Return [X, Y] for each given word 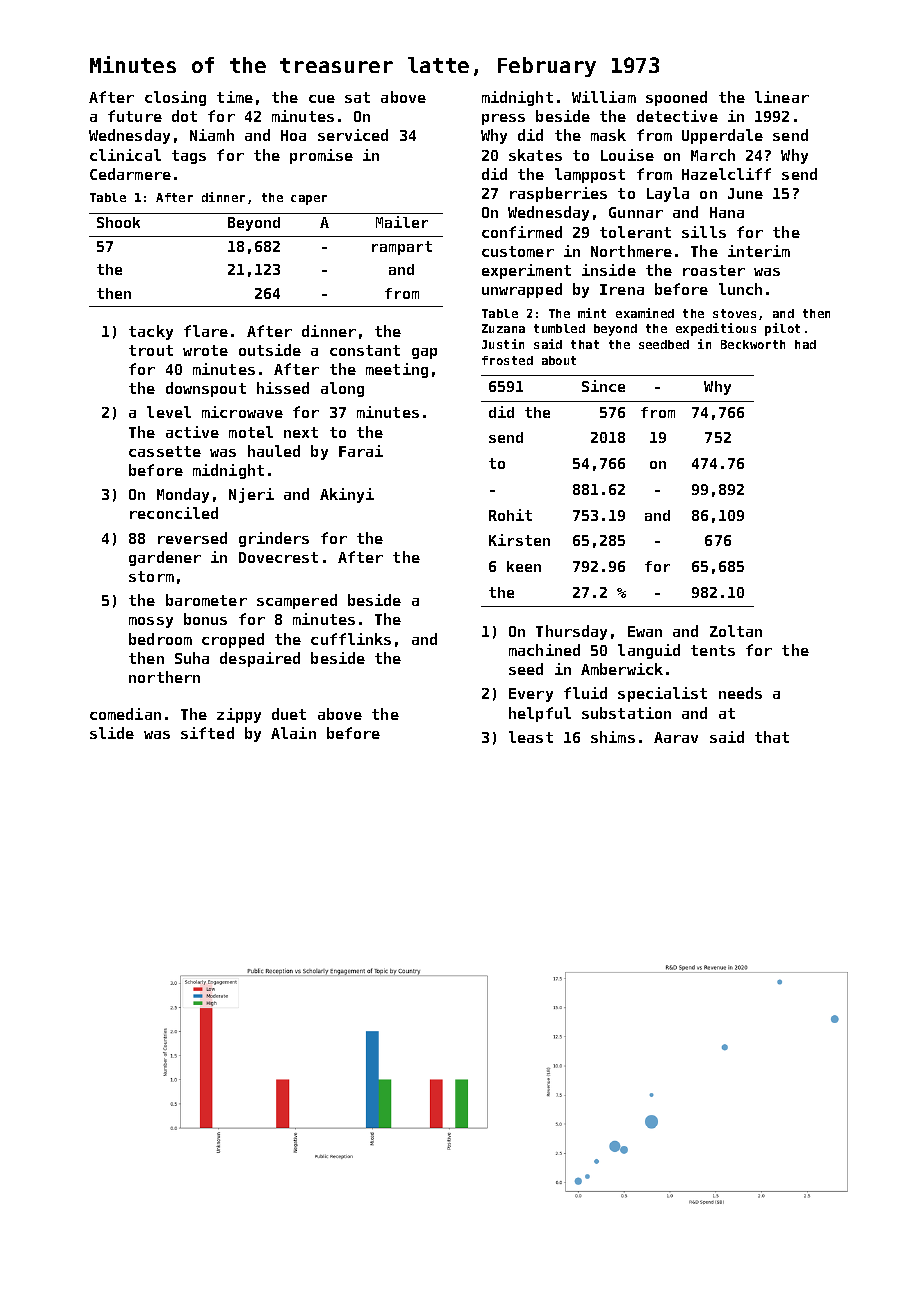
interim [759, 251]
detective [677, 116]
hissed [283, 388]
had [805, 344]
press [503, 119]
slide [112, 733]
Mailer [402, 222]
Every [531, 695]
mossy [151, 622]
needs [740, 693]
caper [309, 200]
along [342, 389]
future [135, 116]
